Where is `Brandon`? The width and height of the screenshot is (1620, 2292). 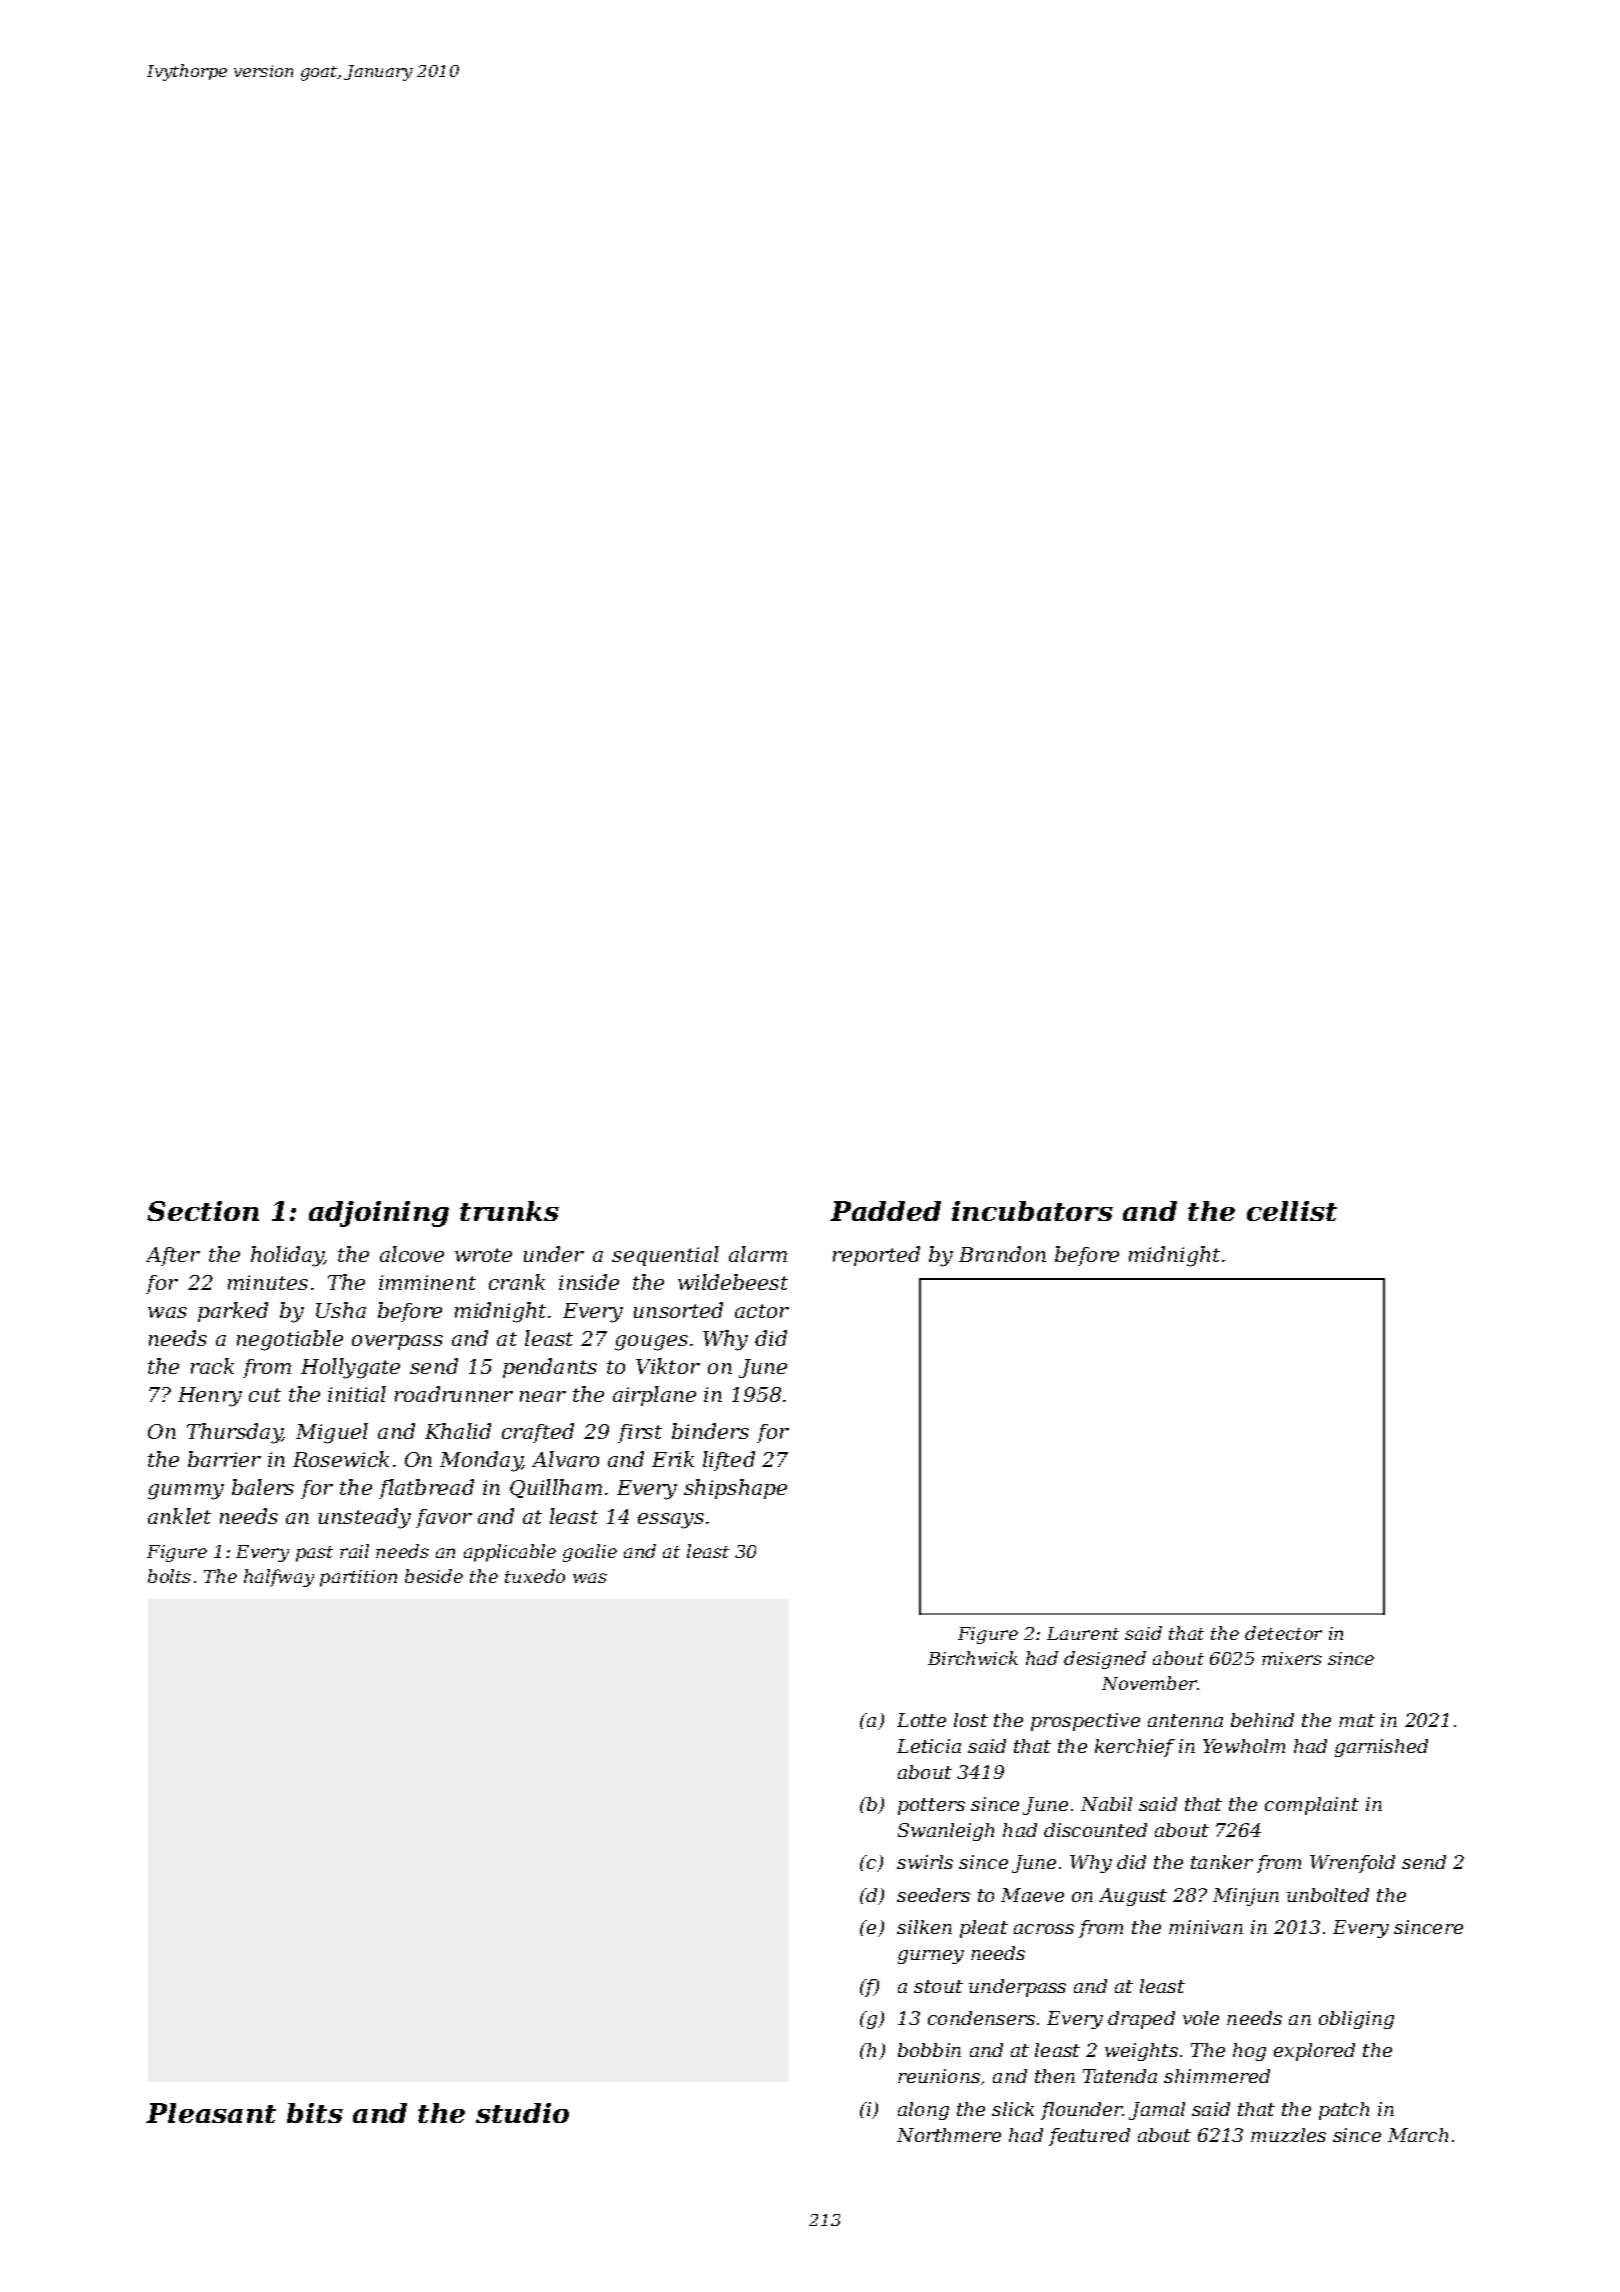 Brandon is located at coordinates (1002, 1254).
